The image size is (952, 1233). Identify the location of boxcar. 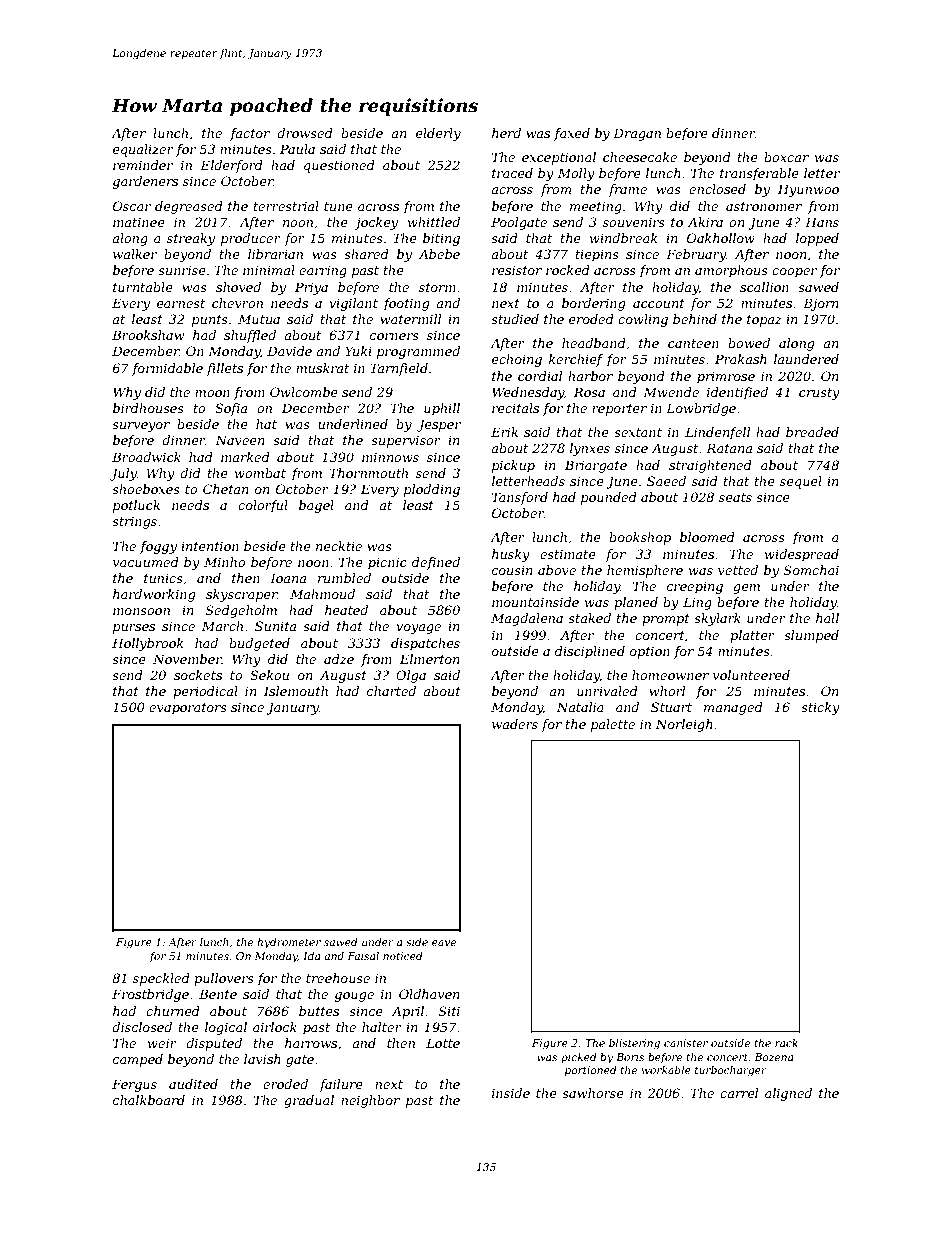
(786, 157).
